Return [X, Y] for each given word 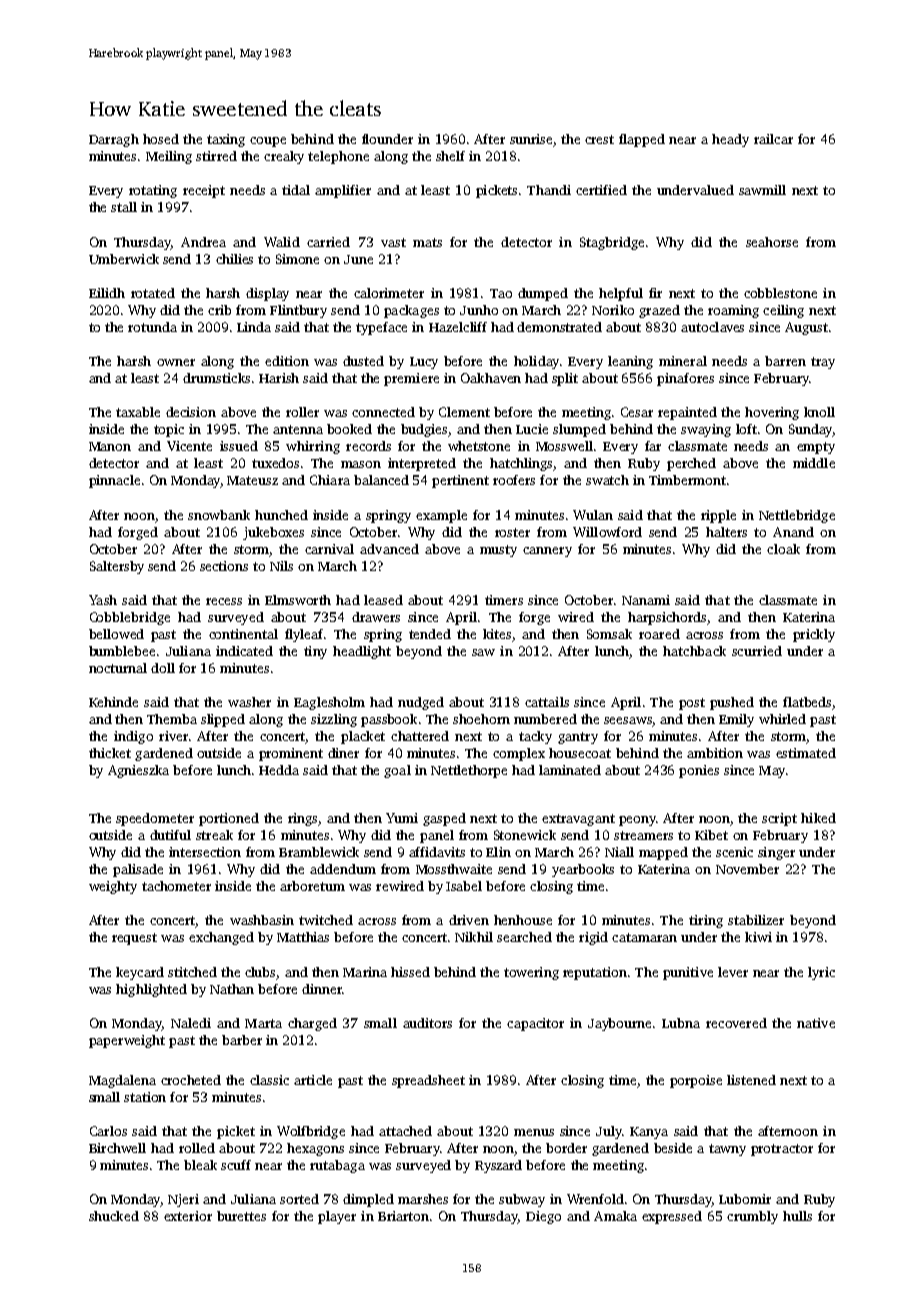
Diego [543, 1217]
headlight [362, 652]
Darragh [114, 140]
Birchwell [117, 1148]
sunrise [531, 139]
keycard [140, 973]
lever [733, 972]
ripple [718, 516]
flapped [642, 140]
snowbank [219, 515]
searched [524, 937]
